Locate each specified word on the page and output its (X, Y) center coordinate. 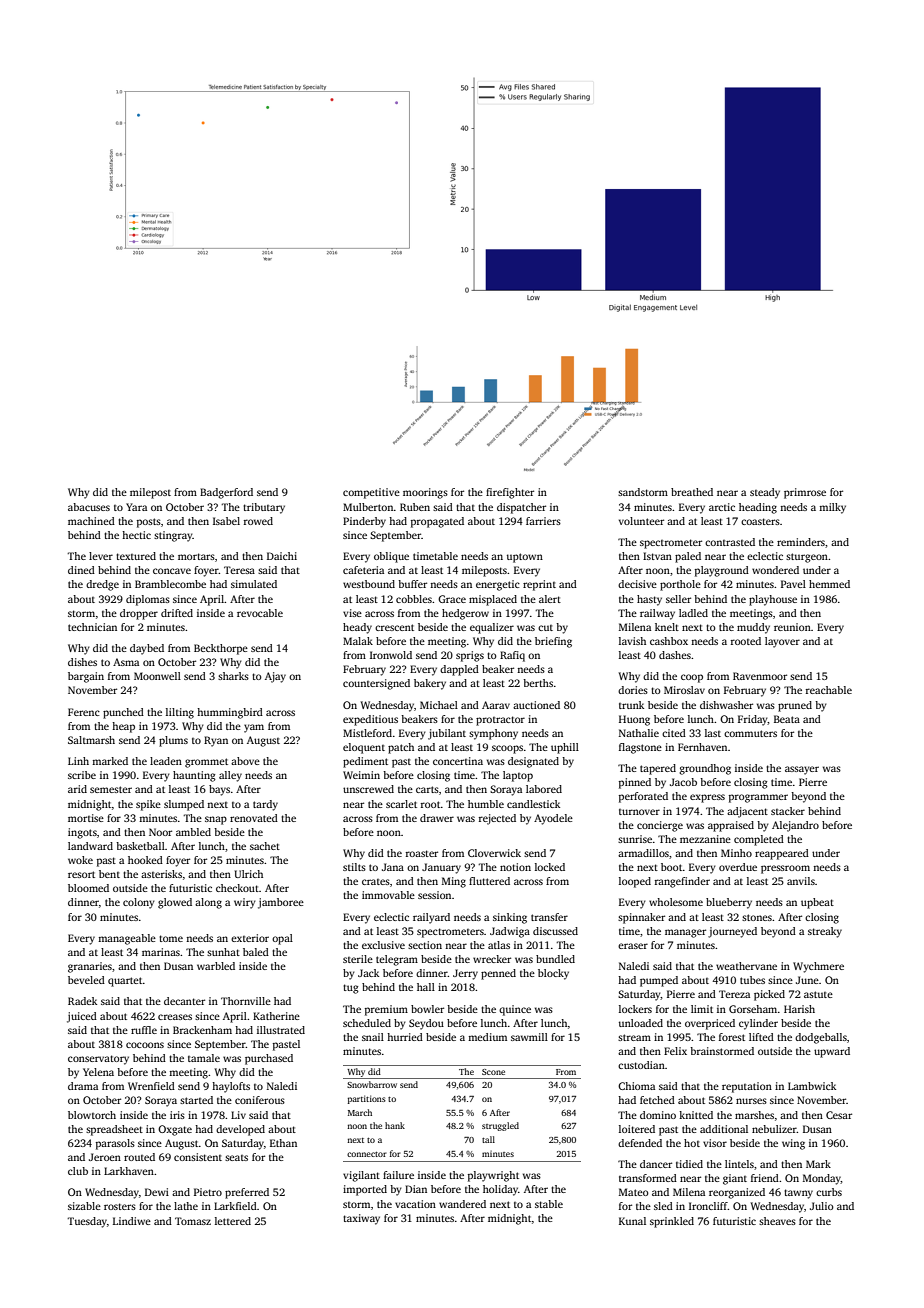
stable (549, 1204)
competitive (371, 493)
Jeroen (105, 1157)
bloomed (88, 888)
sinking (510, 918)
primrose (805, 493)
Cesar (839, 1115)
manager (685, 933)
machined (91, 521)
